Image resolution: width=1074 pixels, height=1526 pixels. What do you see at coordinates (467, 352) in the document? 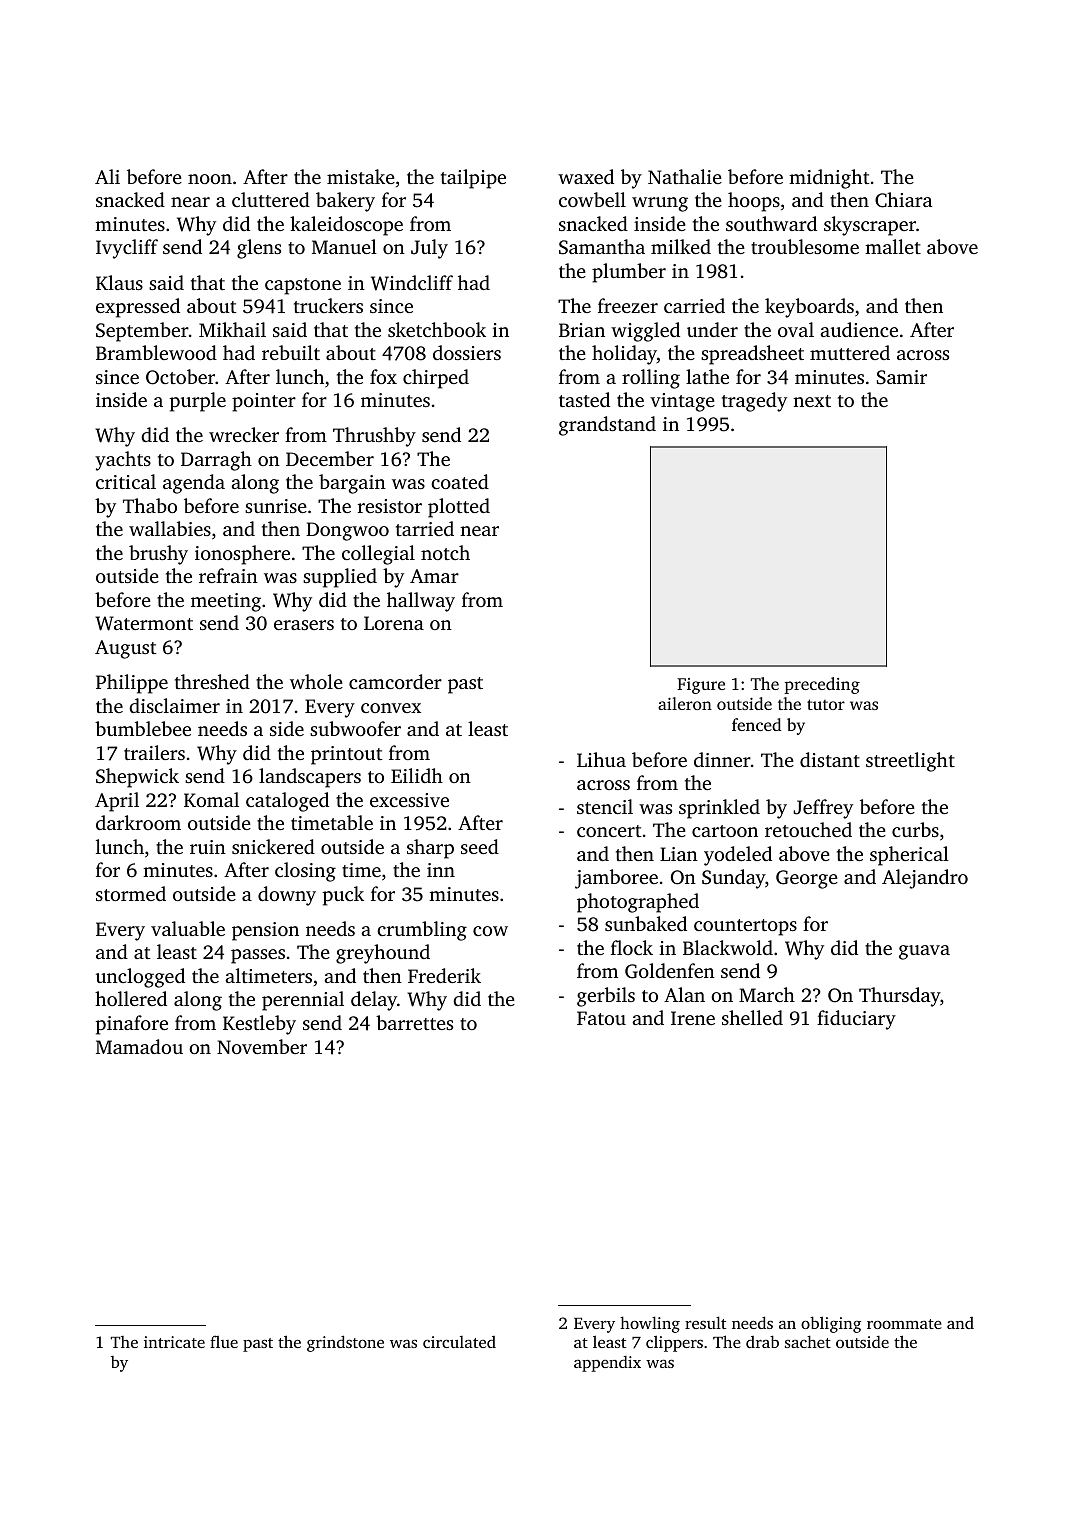
I see `dossiers` at bounding box center [467, 352].
